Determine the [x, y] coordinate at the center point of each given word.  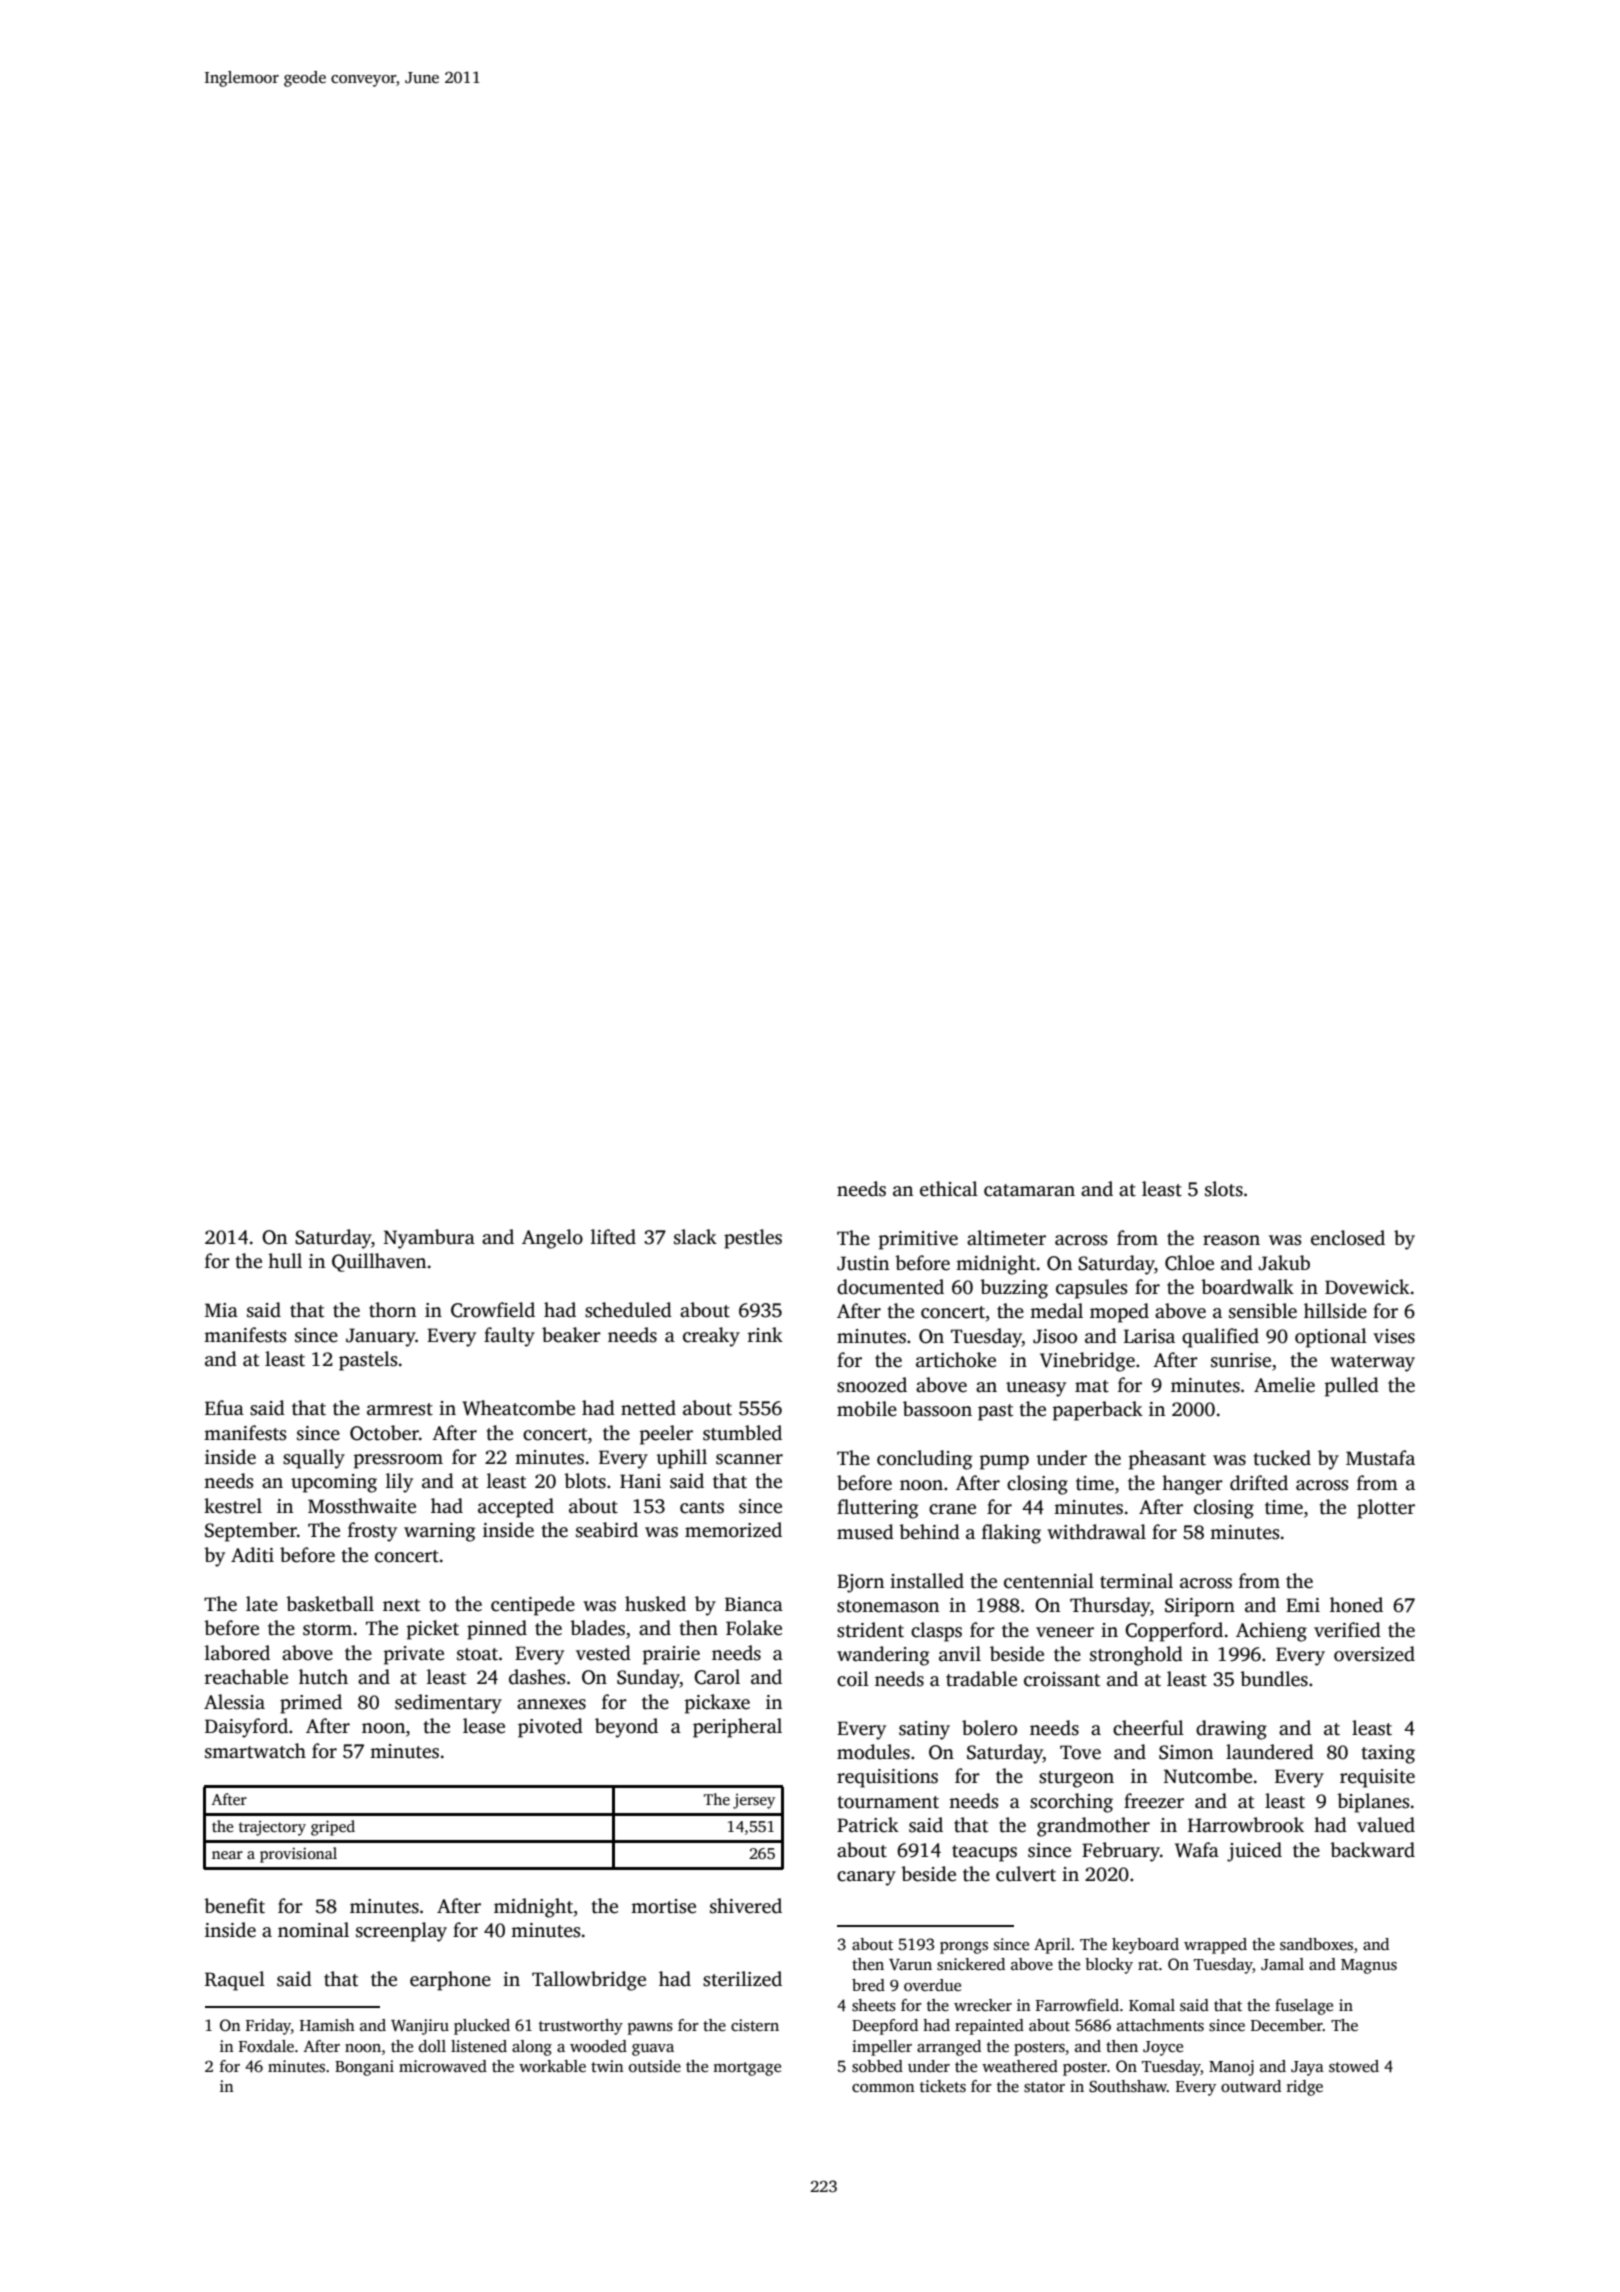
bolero [989, 1728]
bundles [1274, 1679]
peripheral [737, 1728]
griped [333, 1828]
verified [1347, 1630]
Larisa [1149, 1336]
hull [285, 1261]
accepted [516, 1508]
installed [927, 1581]
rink [765, 1334]
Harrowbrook [1246, 1825]
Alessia [234, 1702]
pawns [650, 2029]
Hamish [327, 2025]
